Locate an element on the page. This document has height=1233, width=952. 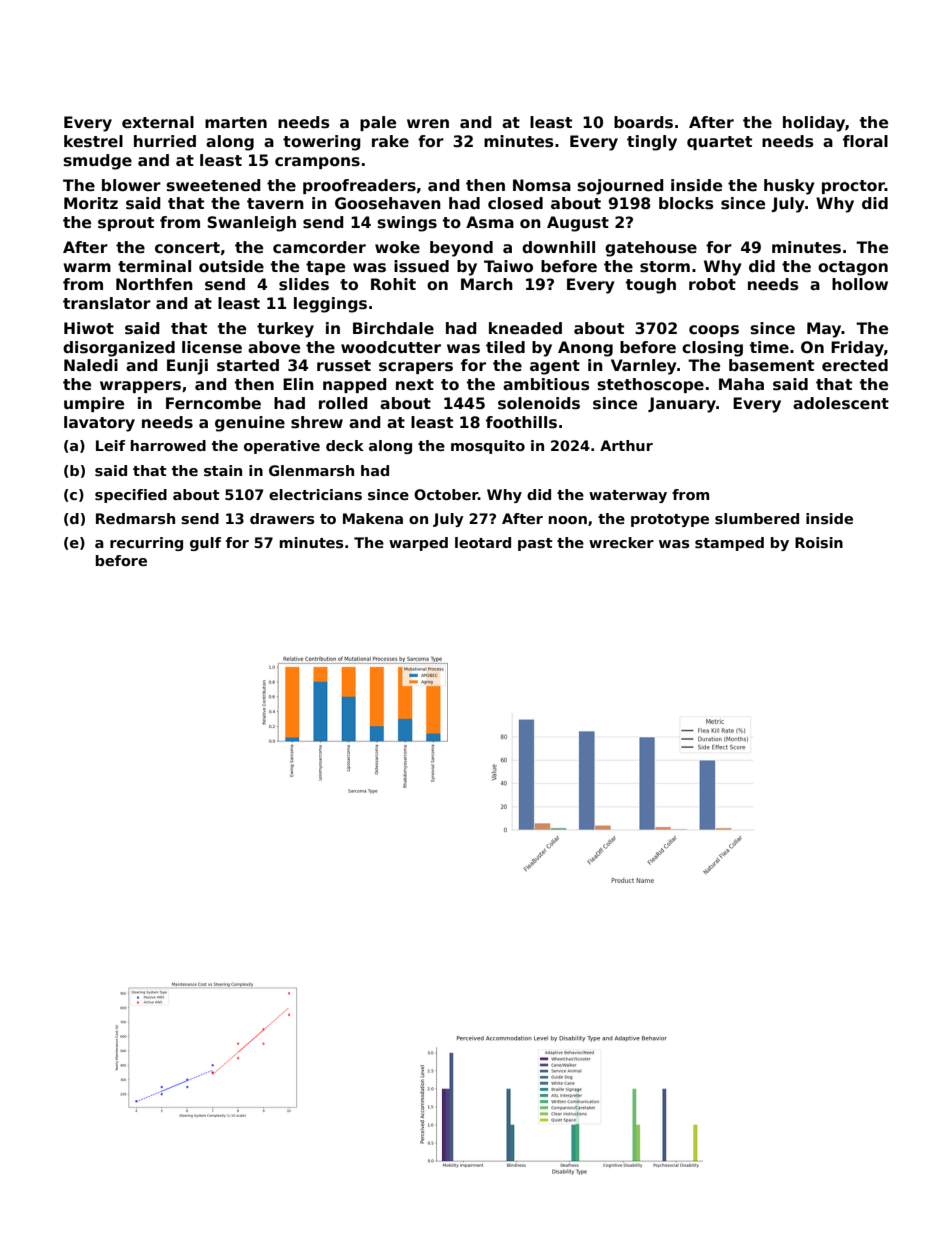
drawers is located at coordinates (282, 518).
